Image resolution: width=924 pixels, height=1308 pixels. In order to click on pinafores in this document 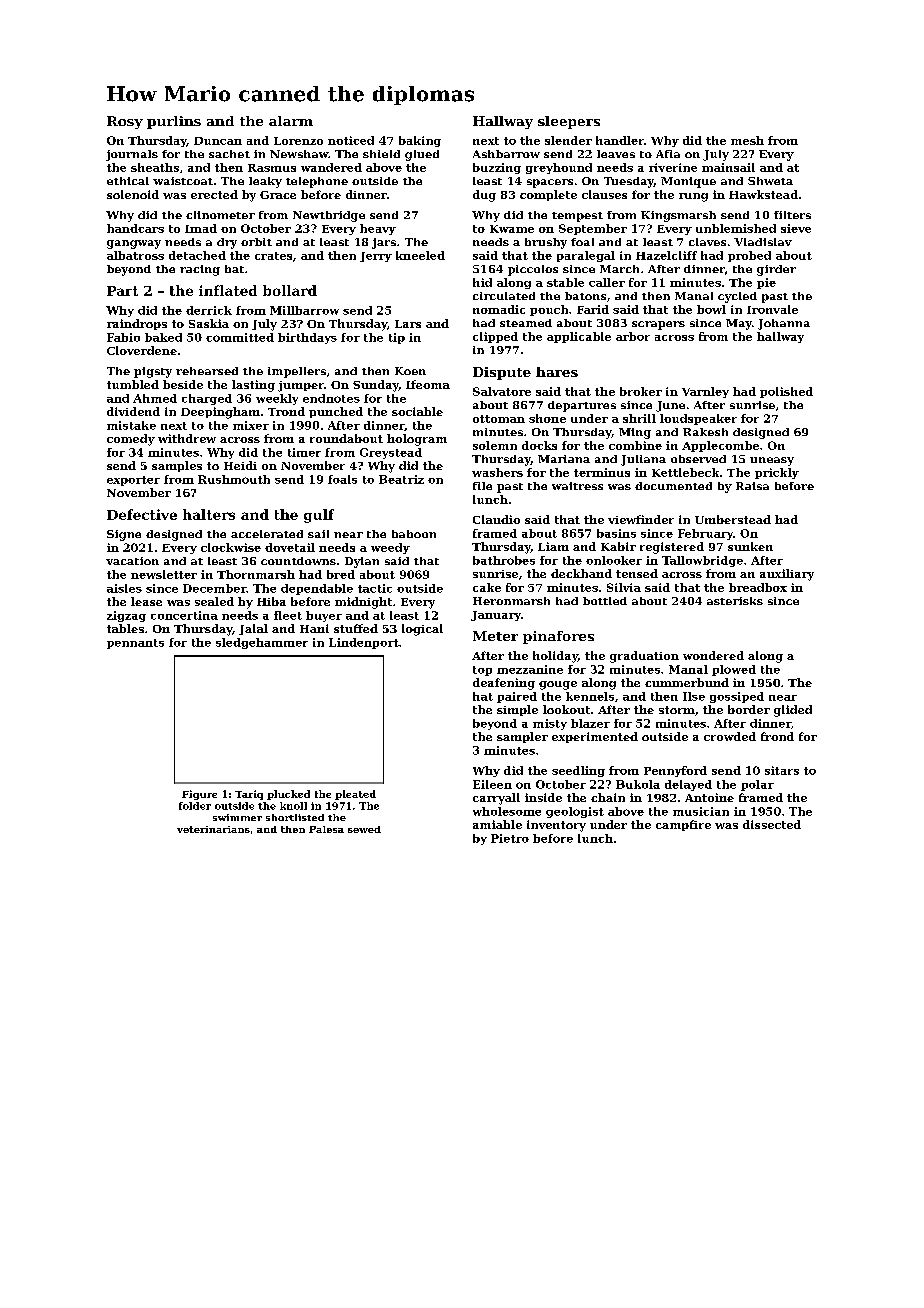, I will do `click(558, 637)`.
